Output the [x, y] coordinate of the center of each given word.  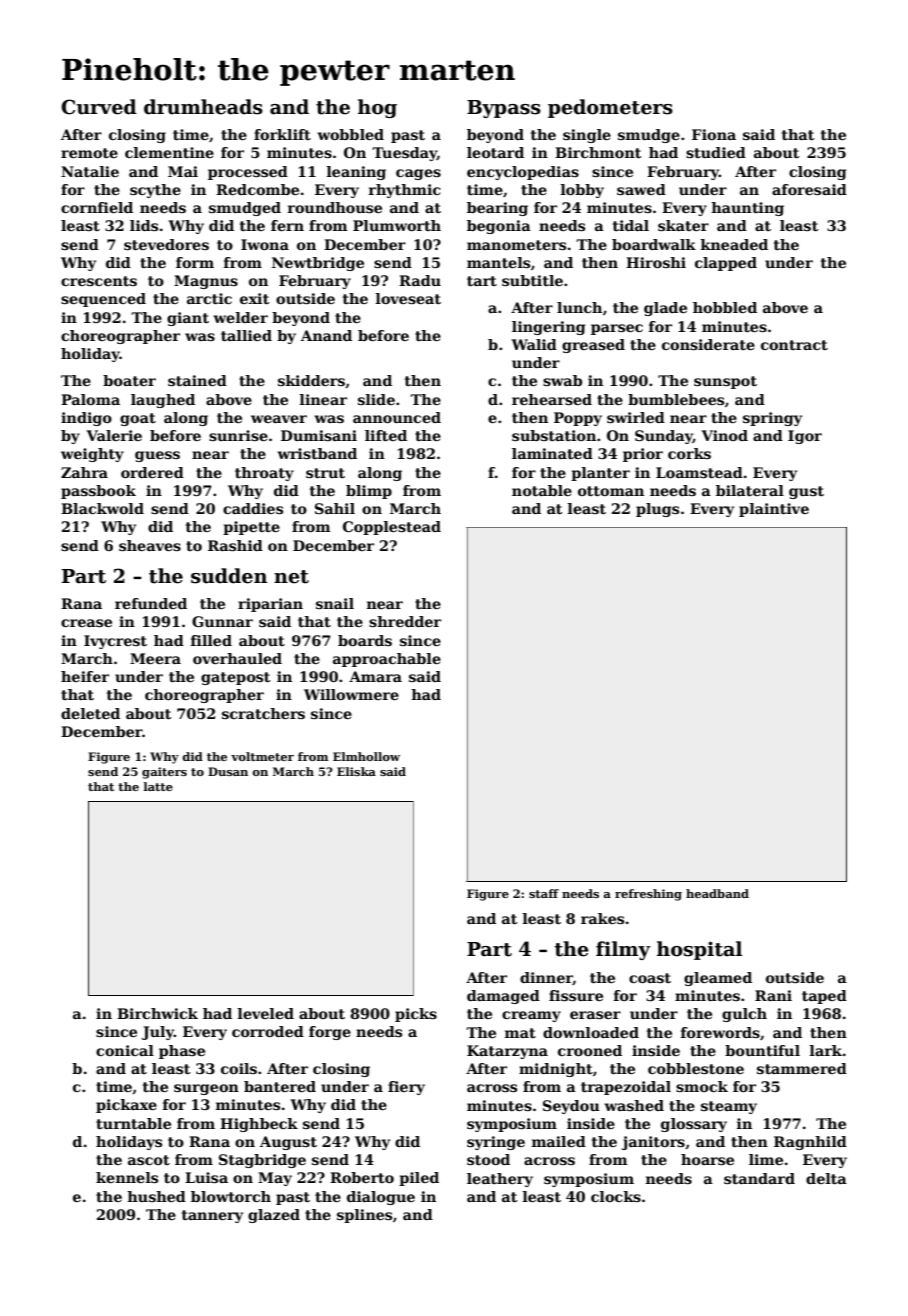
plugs [657, 510]
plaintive [774, 510]
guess [157, 456]
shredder [405, 621]
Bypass [504, 109]
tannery [212, 1216]
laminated [552, 453]
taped [824, 997]
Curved [99, 107]
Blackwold [102, 508]
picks [416, 1015]
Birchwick [157, 1013]
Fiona [714, 134]
